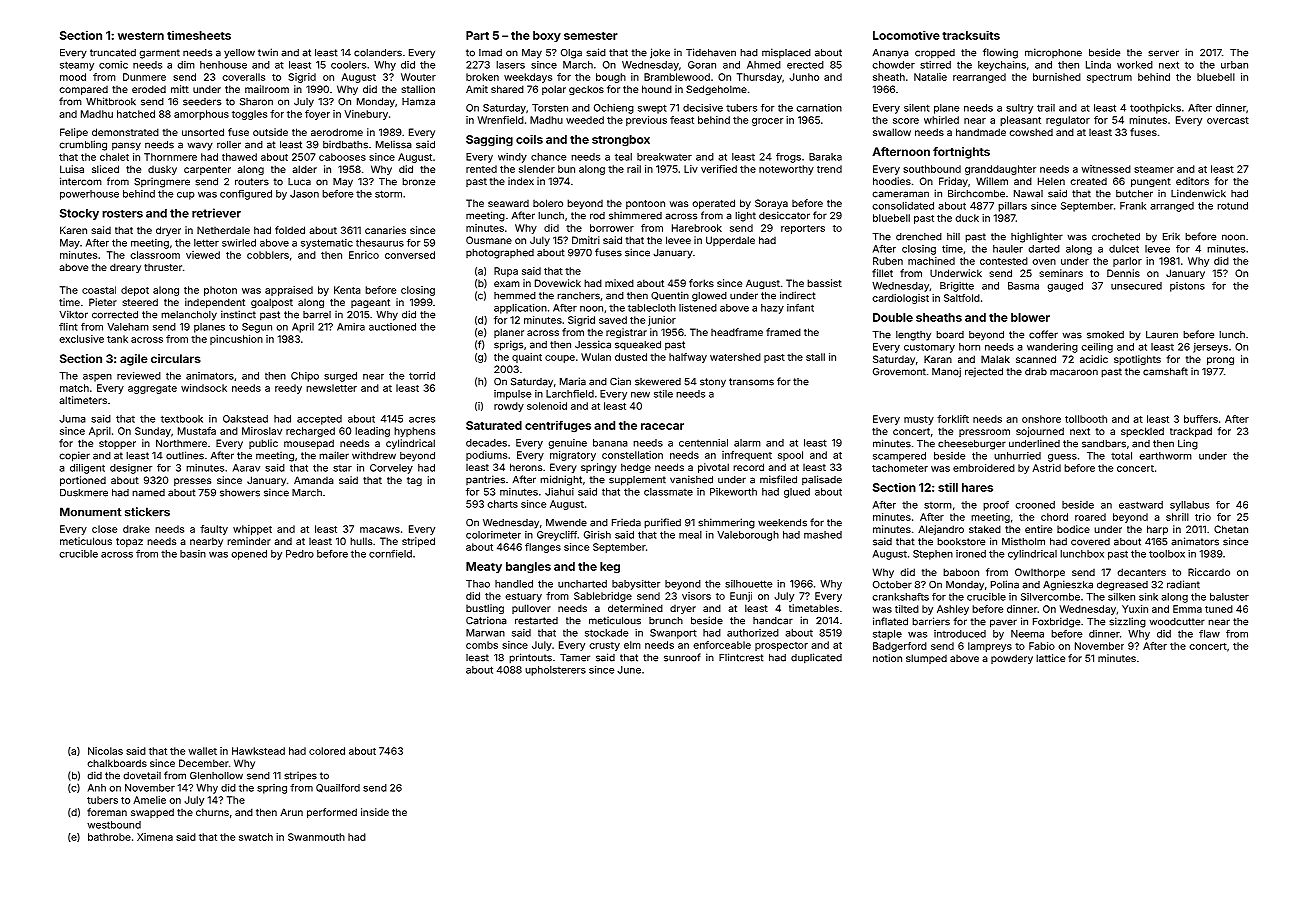 This screenshot has height=924, width=1308. Describe the element at coordinates (375, 812) in the screenshot. I see `inside` at that location.
